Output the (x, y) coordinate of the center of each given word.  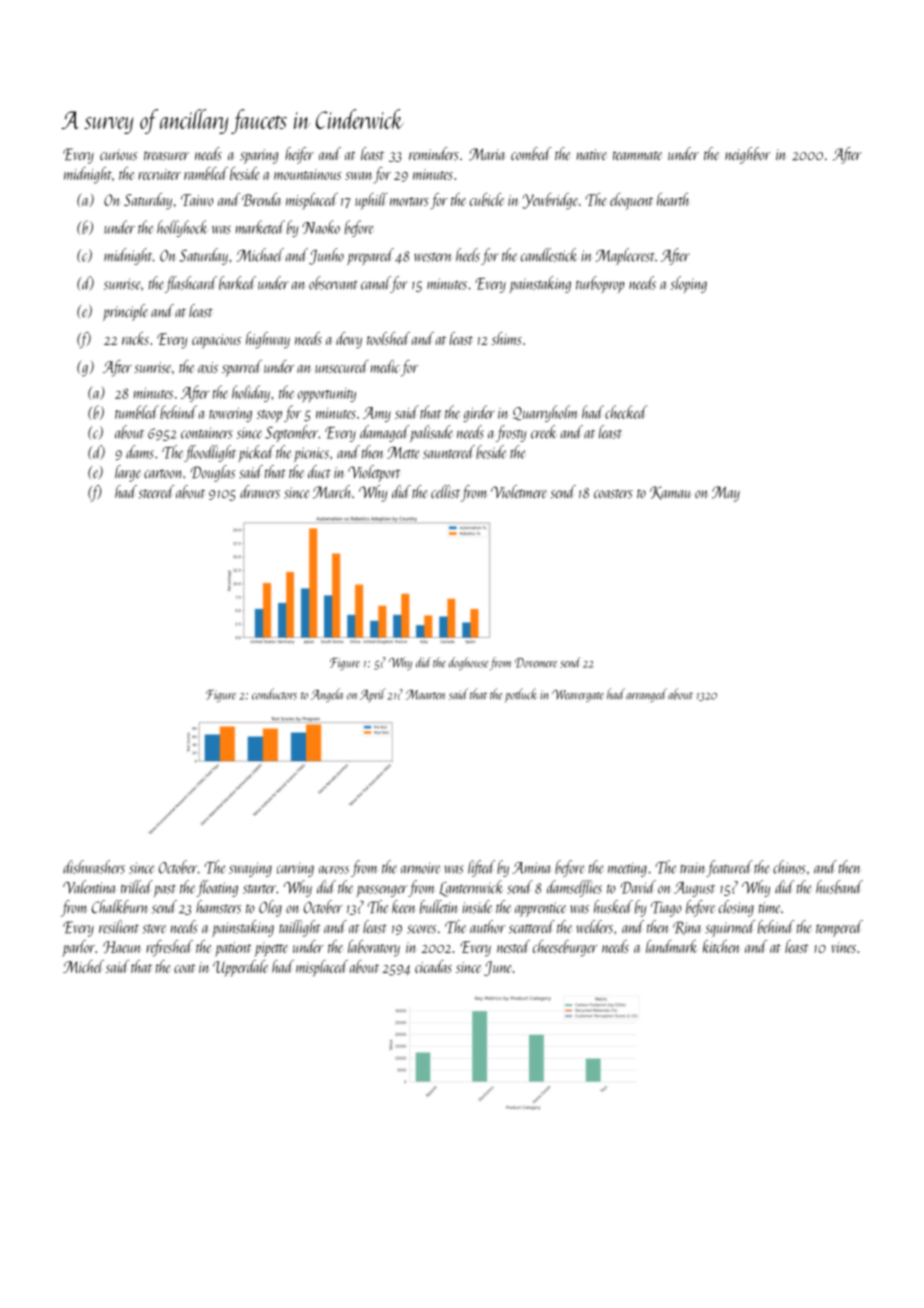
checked (626, 412)
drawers (260, 492)
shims (507, 338)
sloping (688, 284)
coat (185, 968)
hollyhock (182, 228)
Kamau (670, 493)
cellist (445, 492)
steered (156, 492)
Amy (377, 414)
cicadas (433, 966)
